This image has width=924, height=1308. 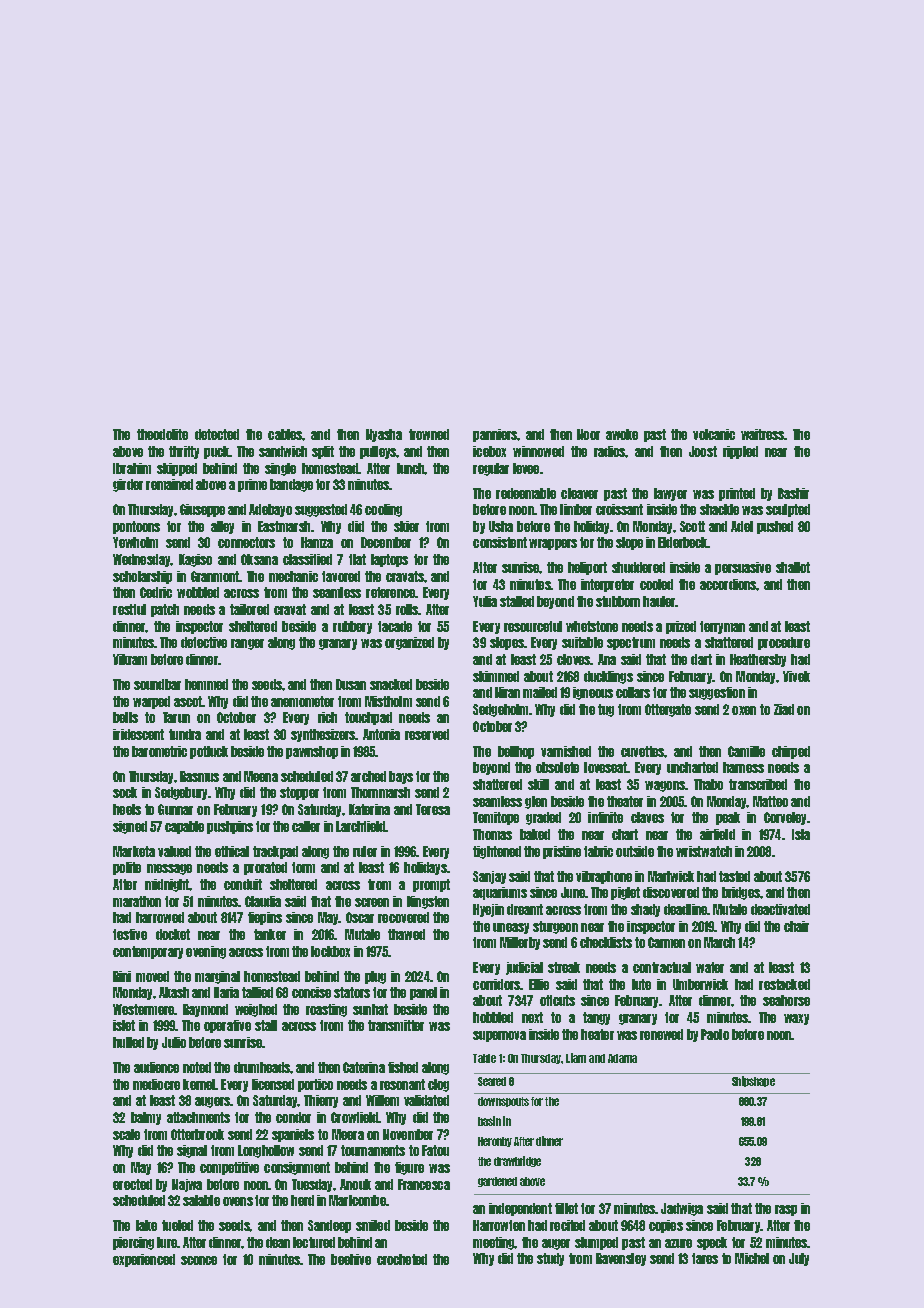 I want to click on downspouts, so click(x=503, y=1102).
